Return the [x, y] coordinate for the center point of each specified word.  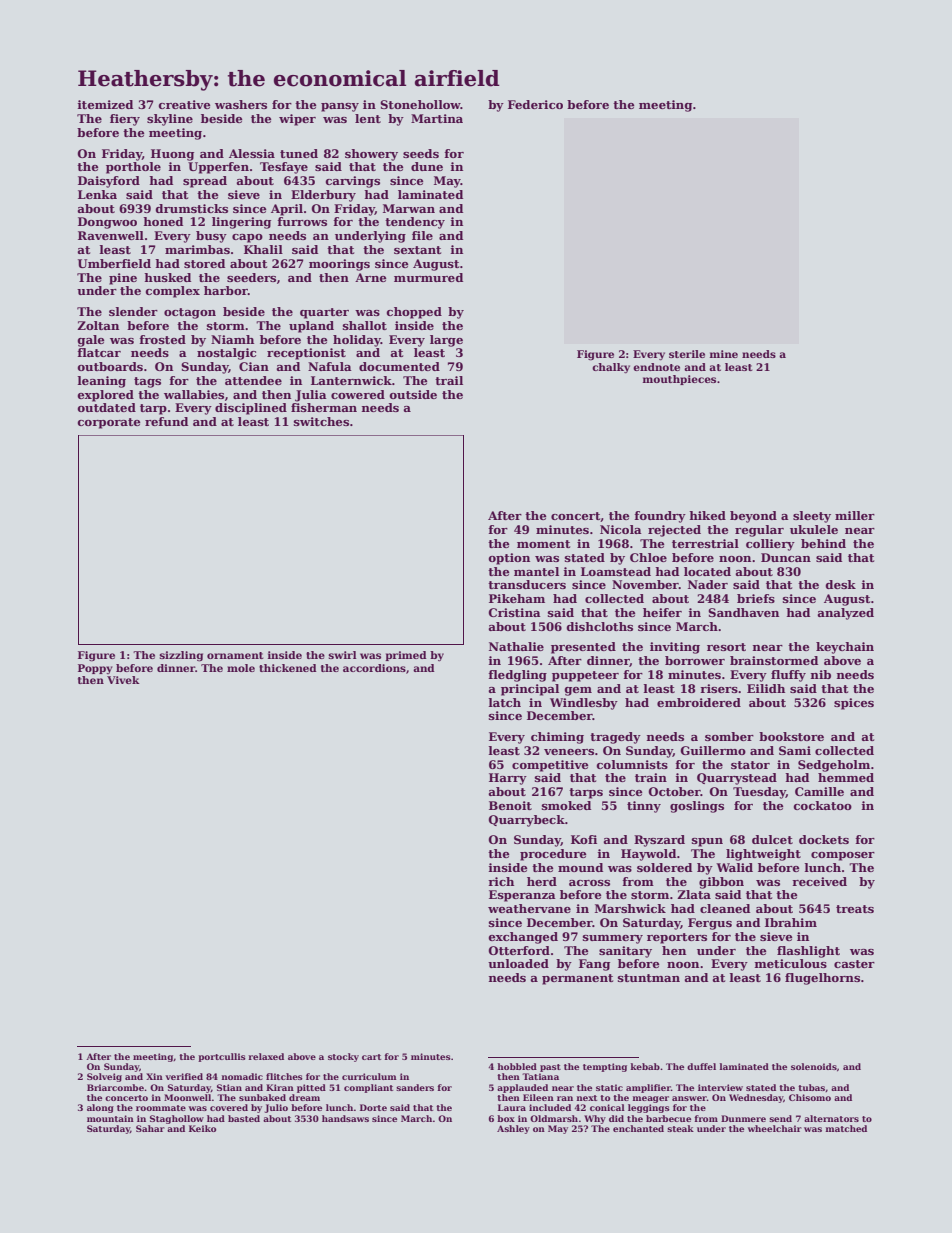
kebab [645, 1066]
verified [184, 1076]
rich [501, 881]
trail [449, 380]
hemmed [846, 777]
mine [724, 354]
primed [406, 656]
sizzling [181, 656]
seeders [251, 277]
